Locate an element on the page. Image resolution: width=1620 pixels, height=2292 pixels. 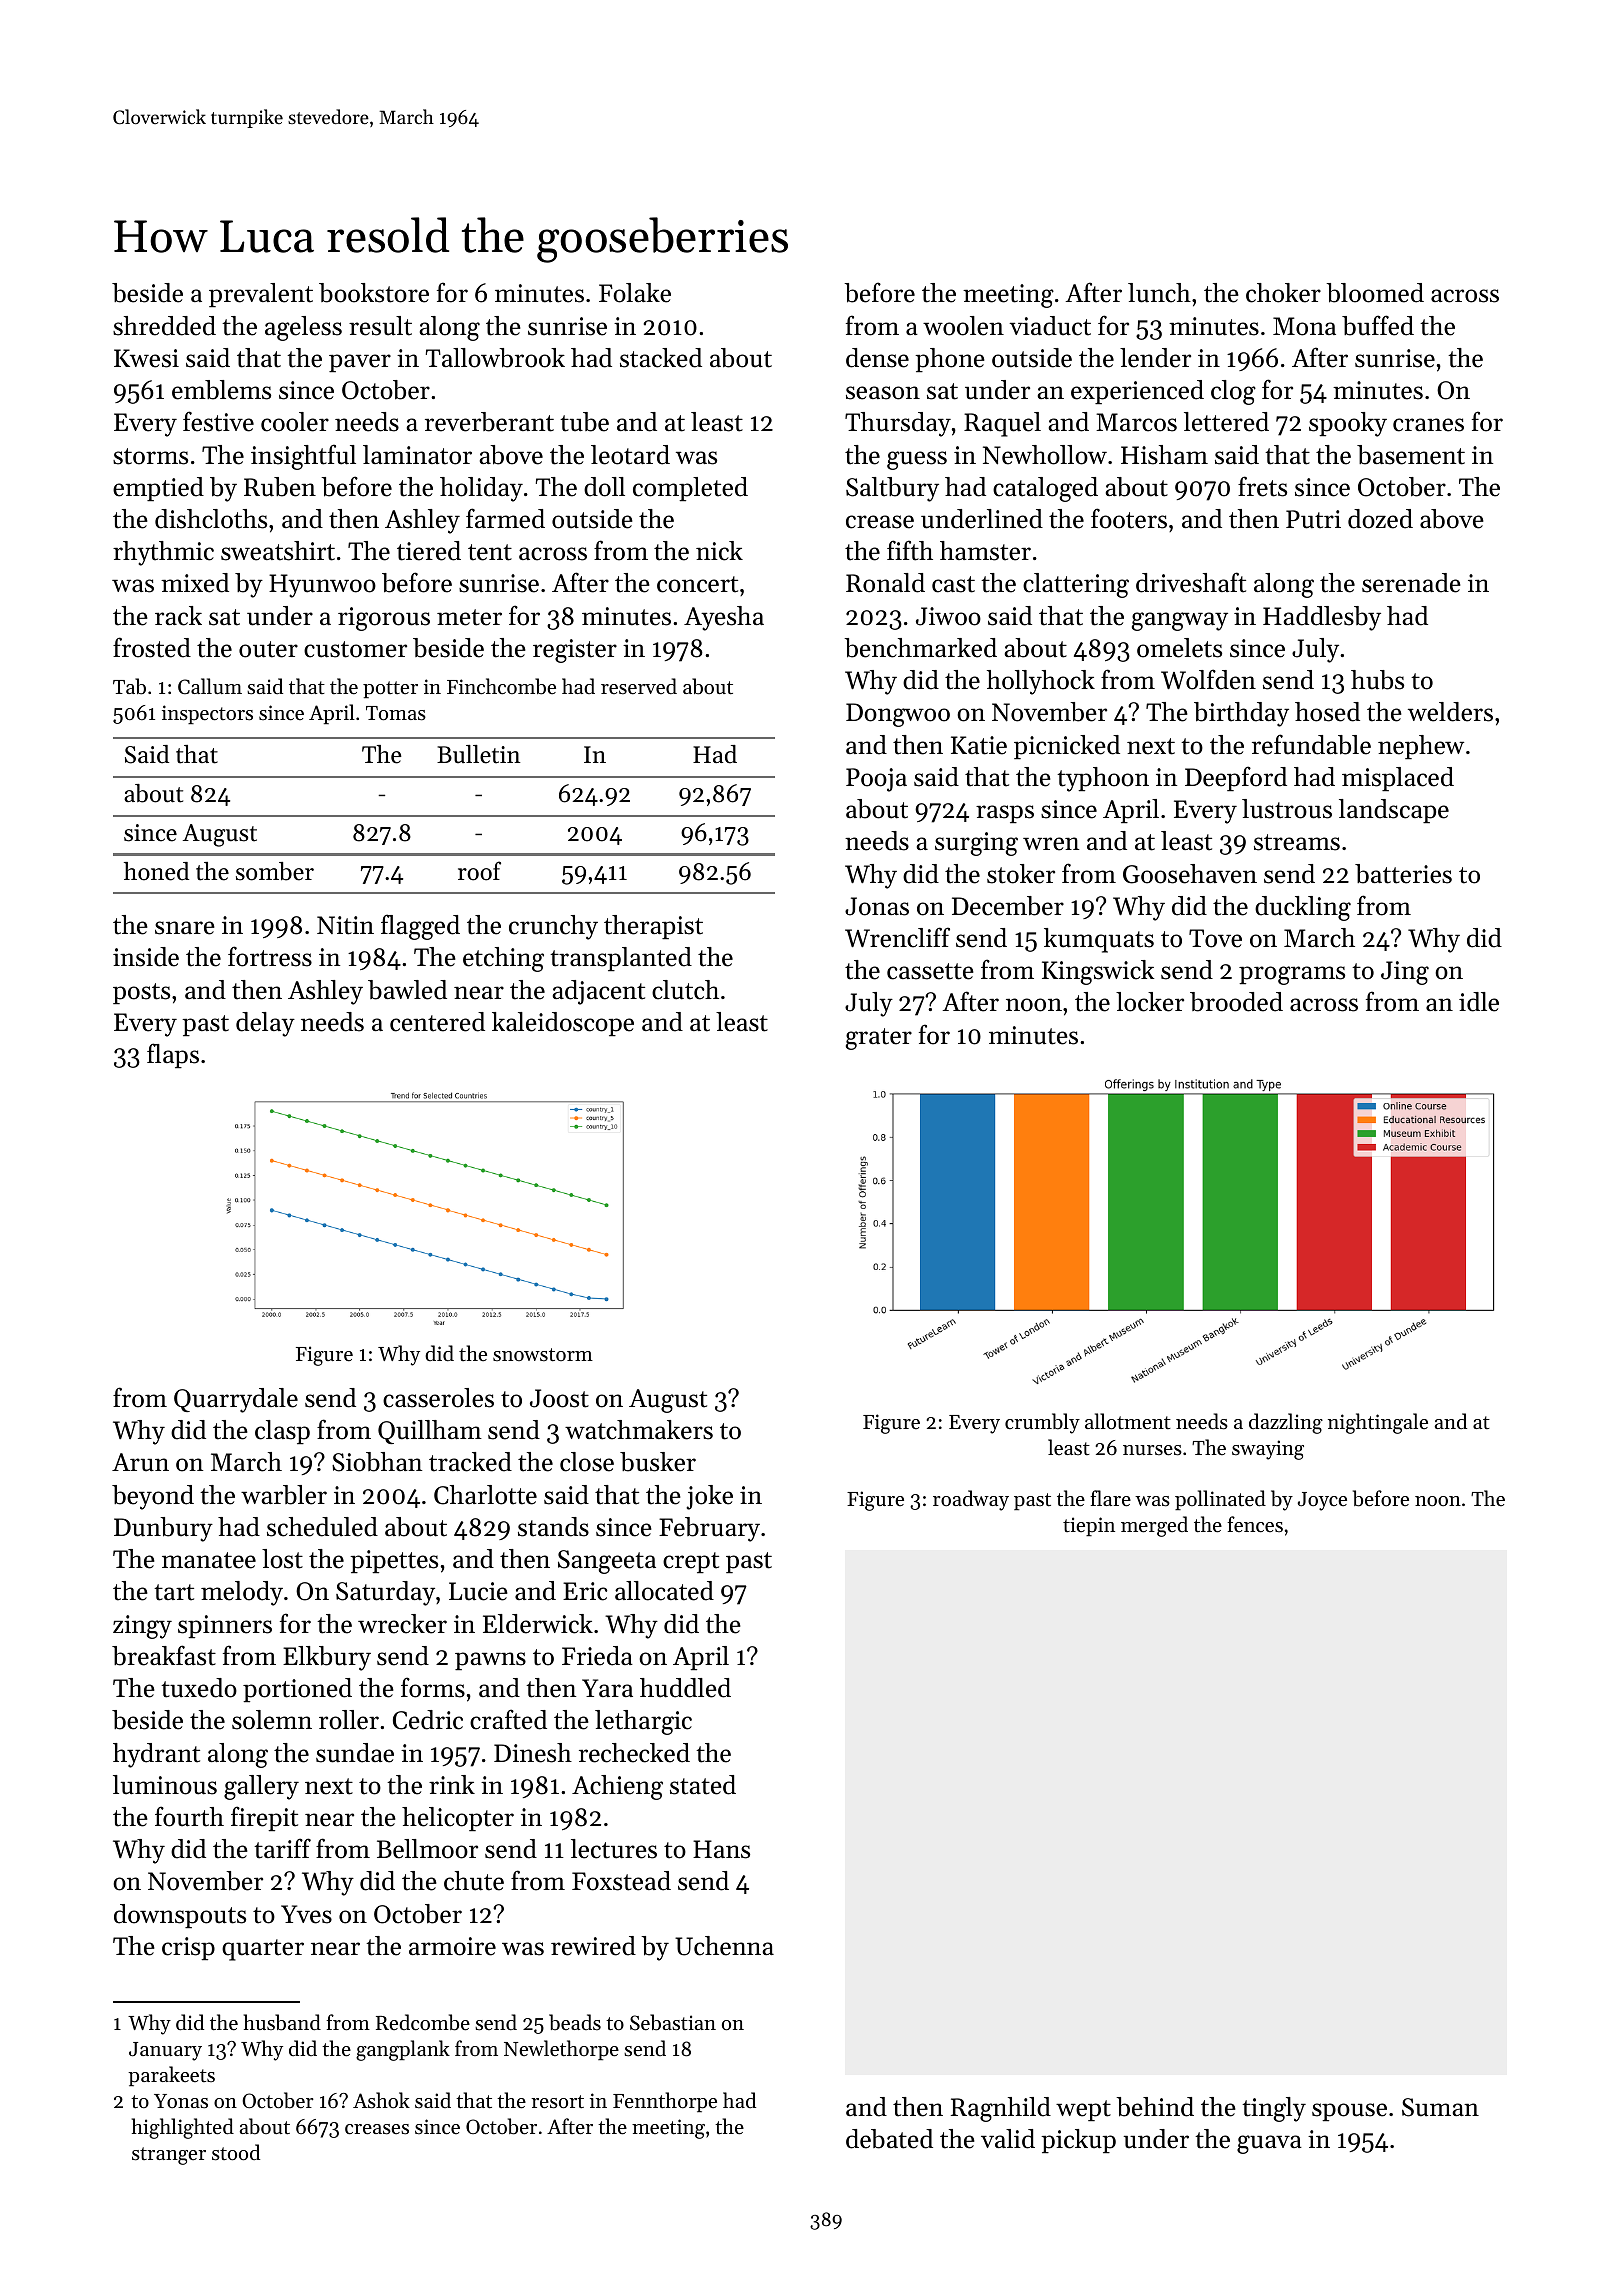
Suman is located at coordinates (1440, 2107).
